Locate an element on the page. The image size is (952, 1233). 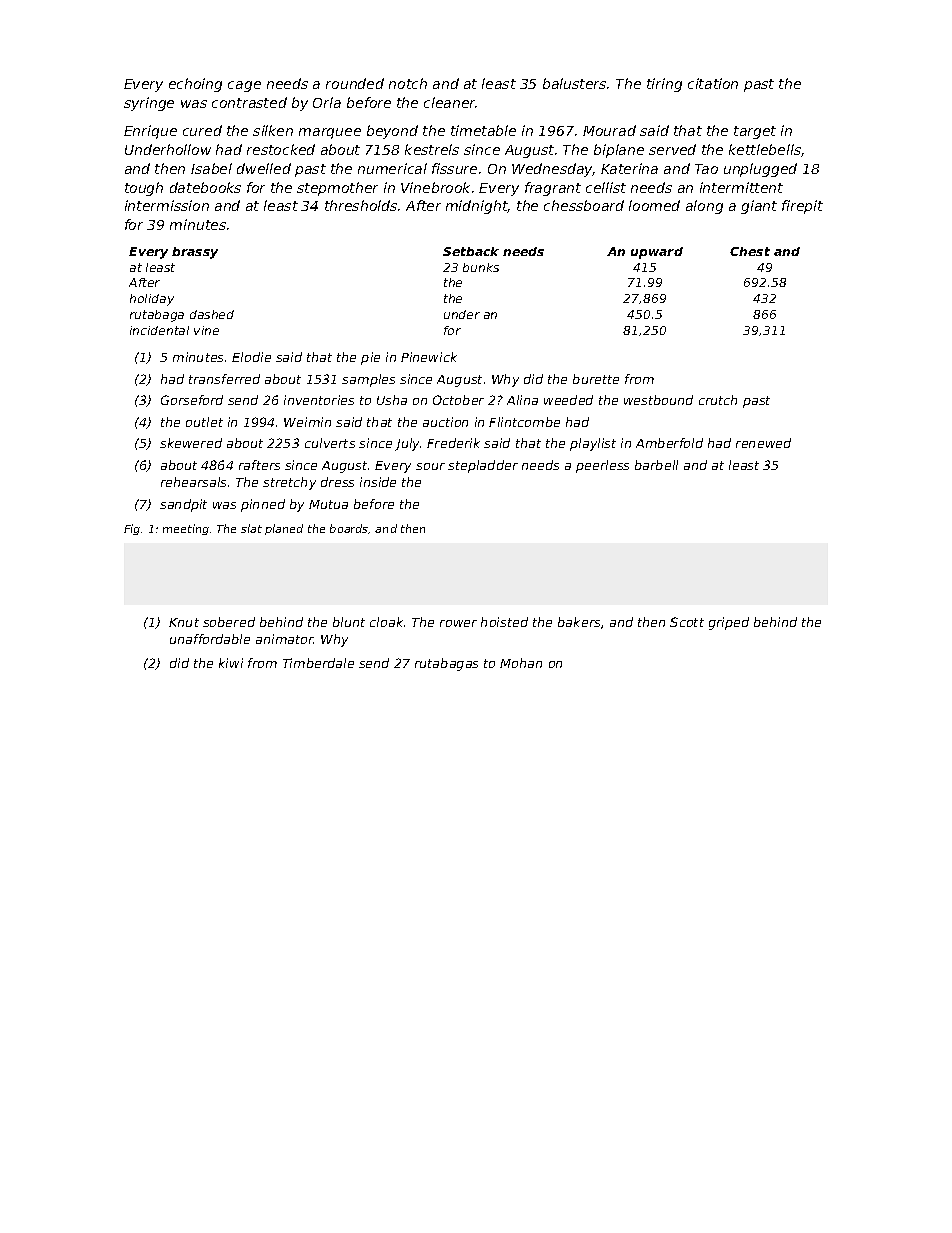
Knut is located at coordinates (184, 622).
